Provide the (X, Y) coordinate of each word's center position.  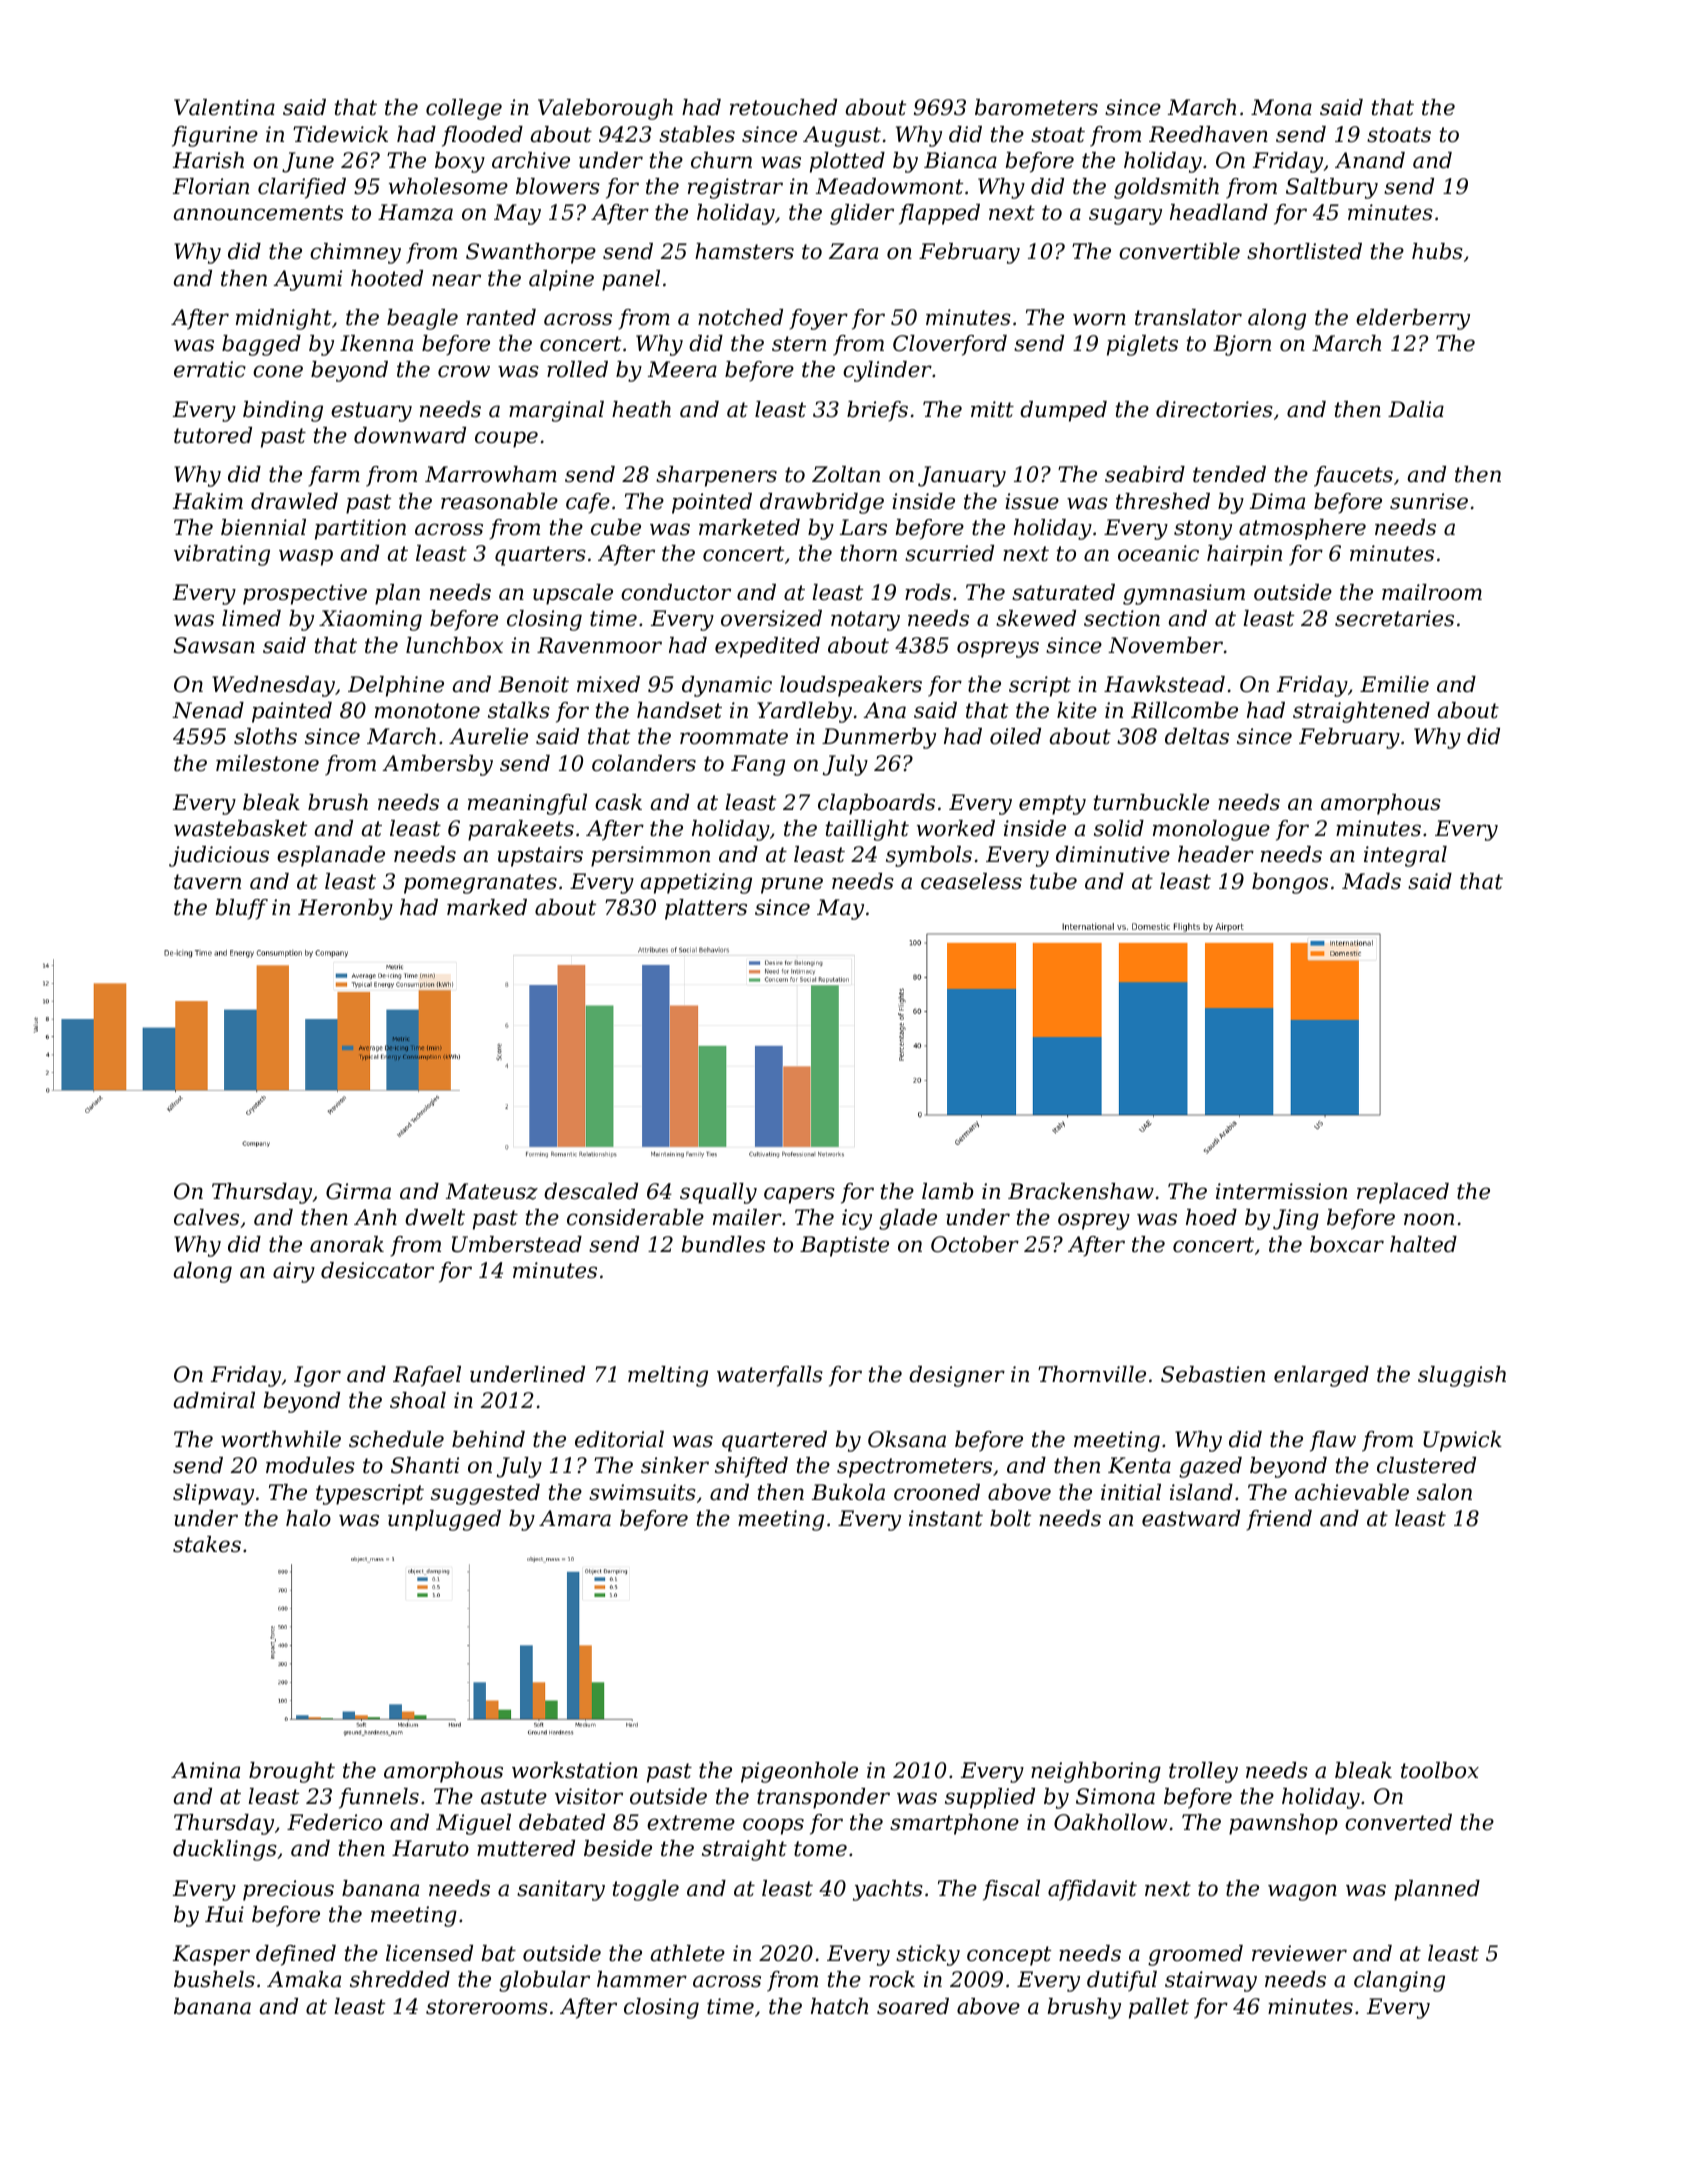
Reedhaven (1208, 134)
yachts (888, 1890)
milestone (267, 763)
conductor (676, 592)
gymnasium (1184, 594)
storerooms (487, 2007)
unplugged (444, 1520)
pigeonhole (799, 1772)
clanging (1399, 1981)
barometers (1036, 107)
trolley (1203, 1772)
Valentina (224, 107)
